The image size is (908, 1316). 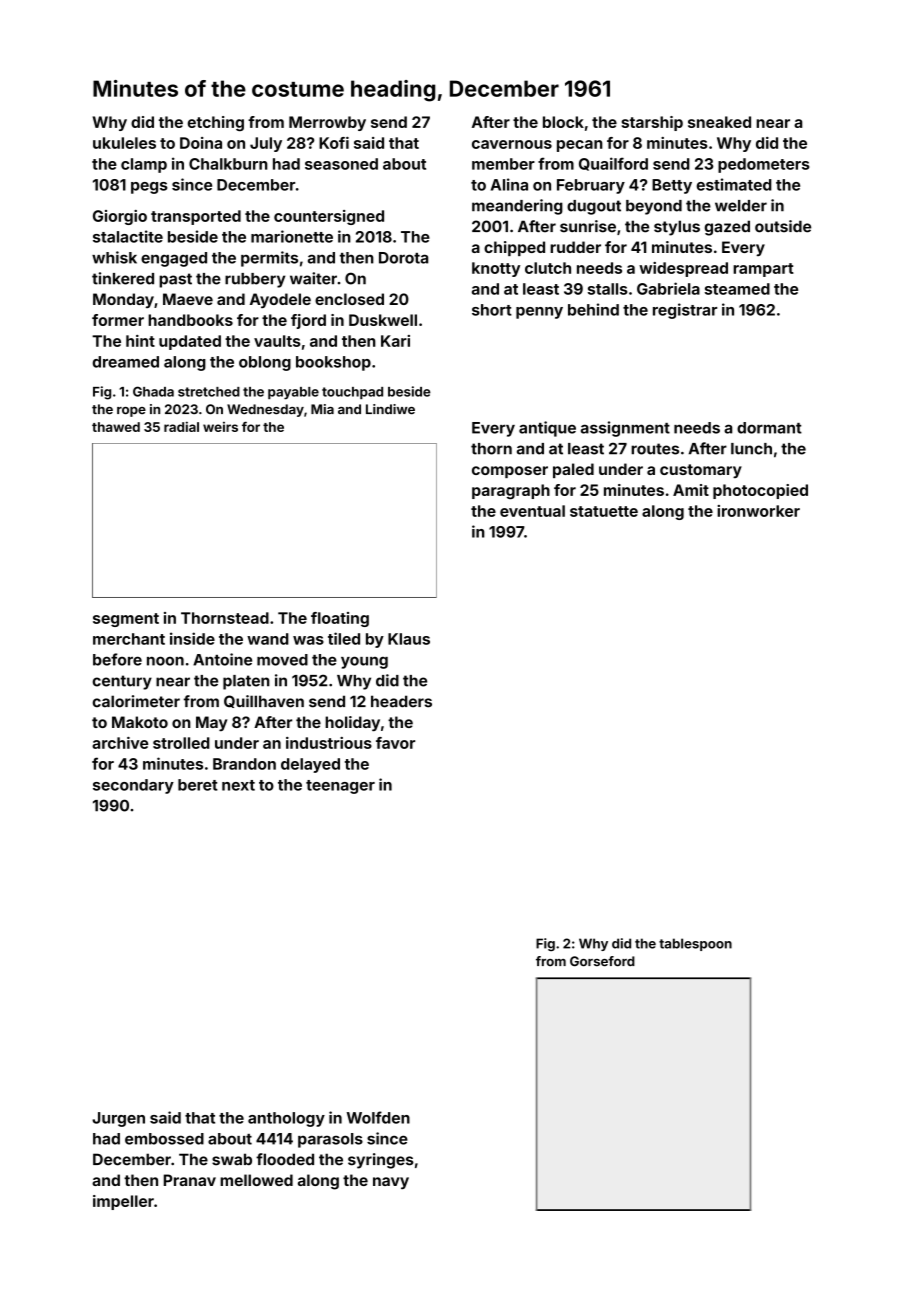 I want to click on block, so click(x=563, y=122).
